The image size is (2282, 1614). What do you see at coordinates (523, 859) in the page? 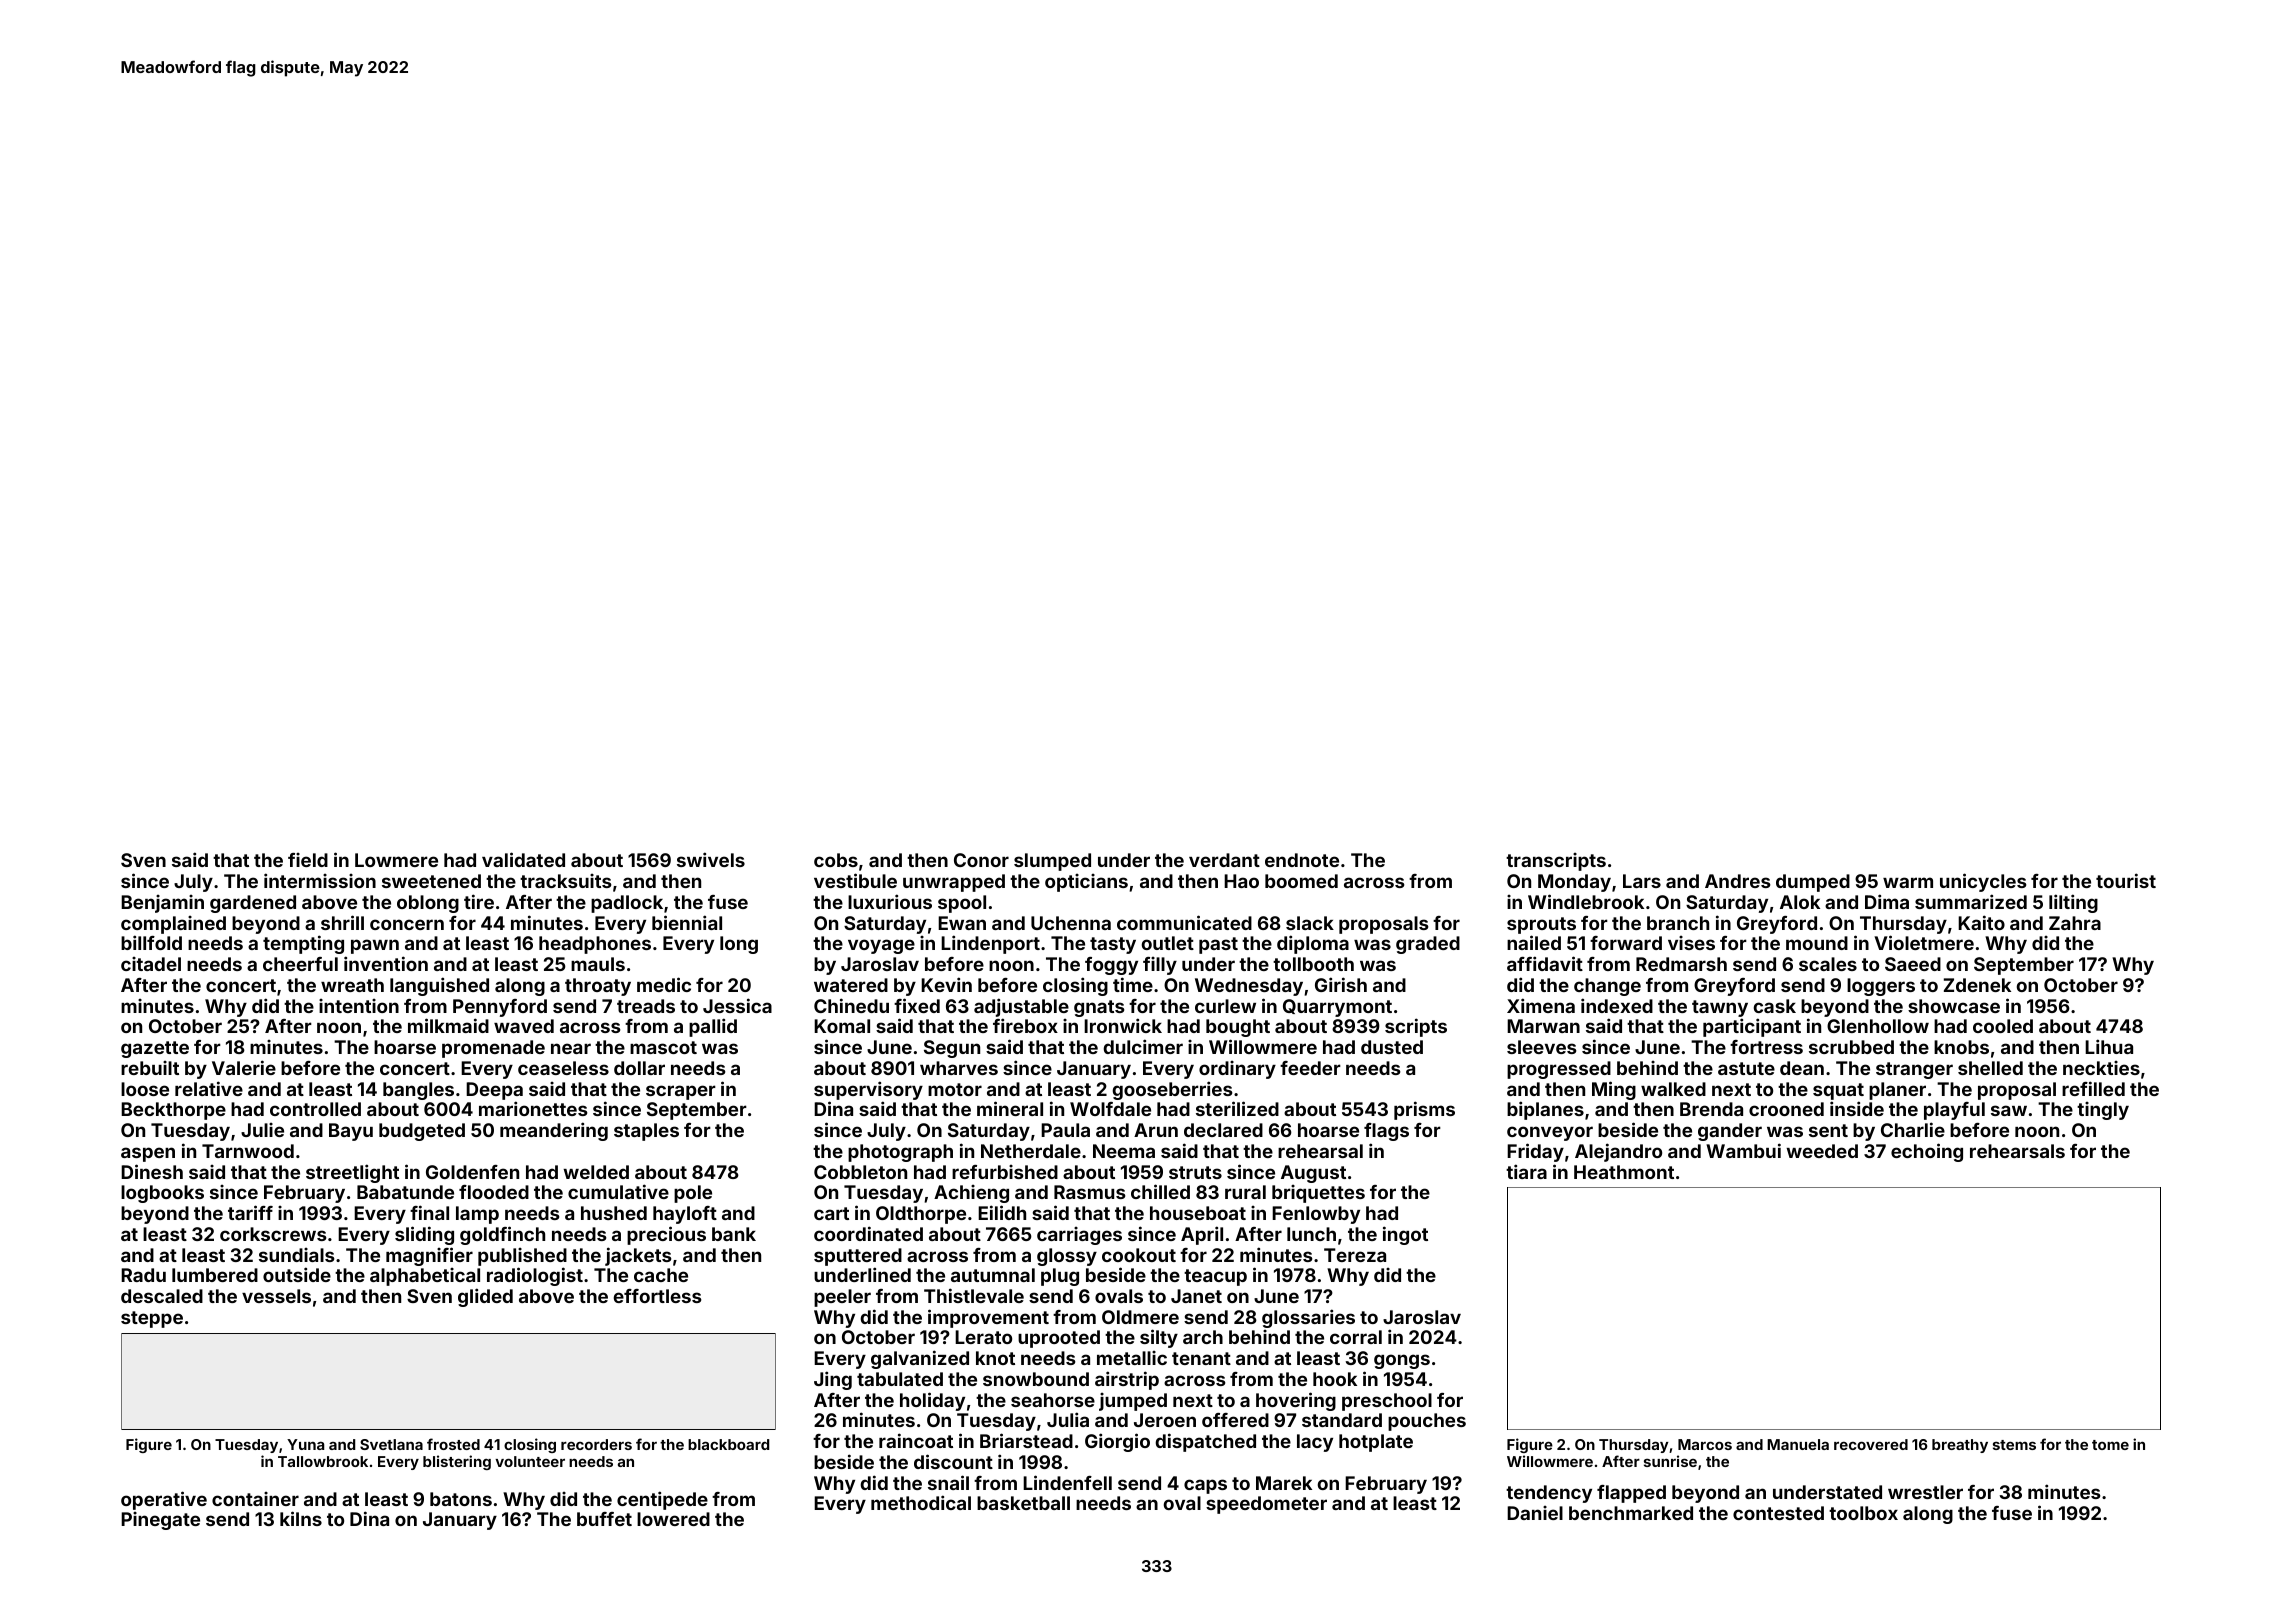
I see `validated` at bounding box center [523, 859].
